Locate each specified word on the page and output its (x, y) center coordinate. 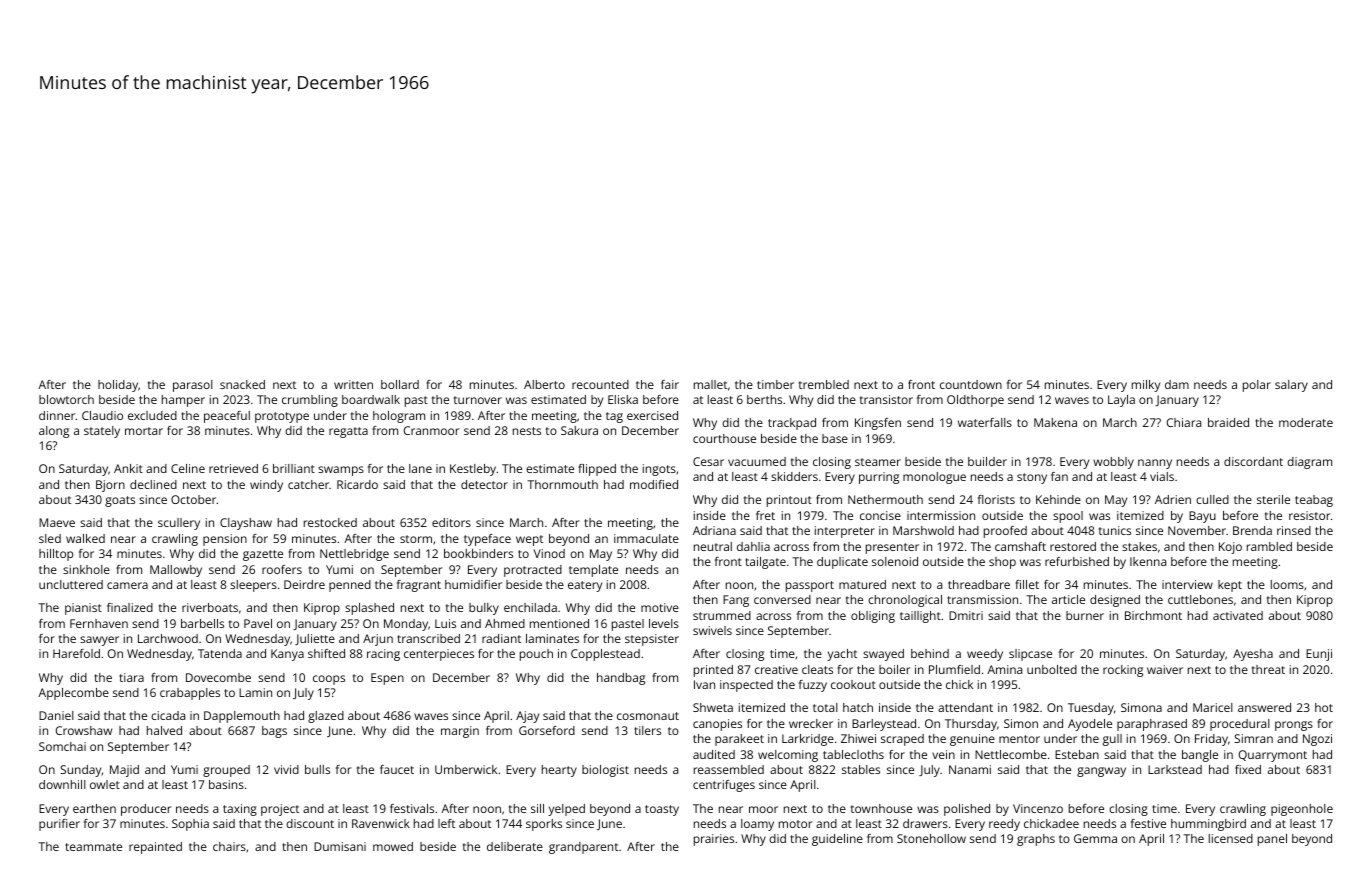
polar (1257, 386)
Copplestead (605, 655)
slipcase (1030, 655)
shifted (326, 653)
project (280, 810)
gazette (263, 555)
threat (1268, 669)
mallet (710, 384)
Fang (736, 601)
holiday (118, 386)
